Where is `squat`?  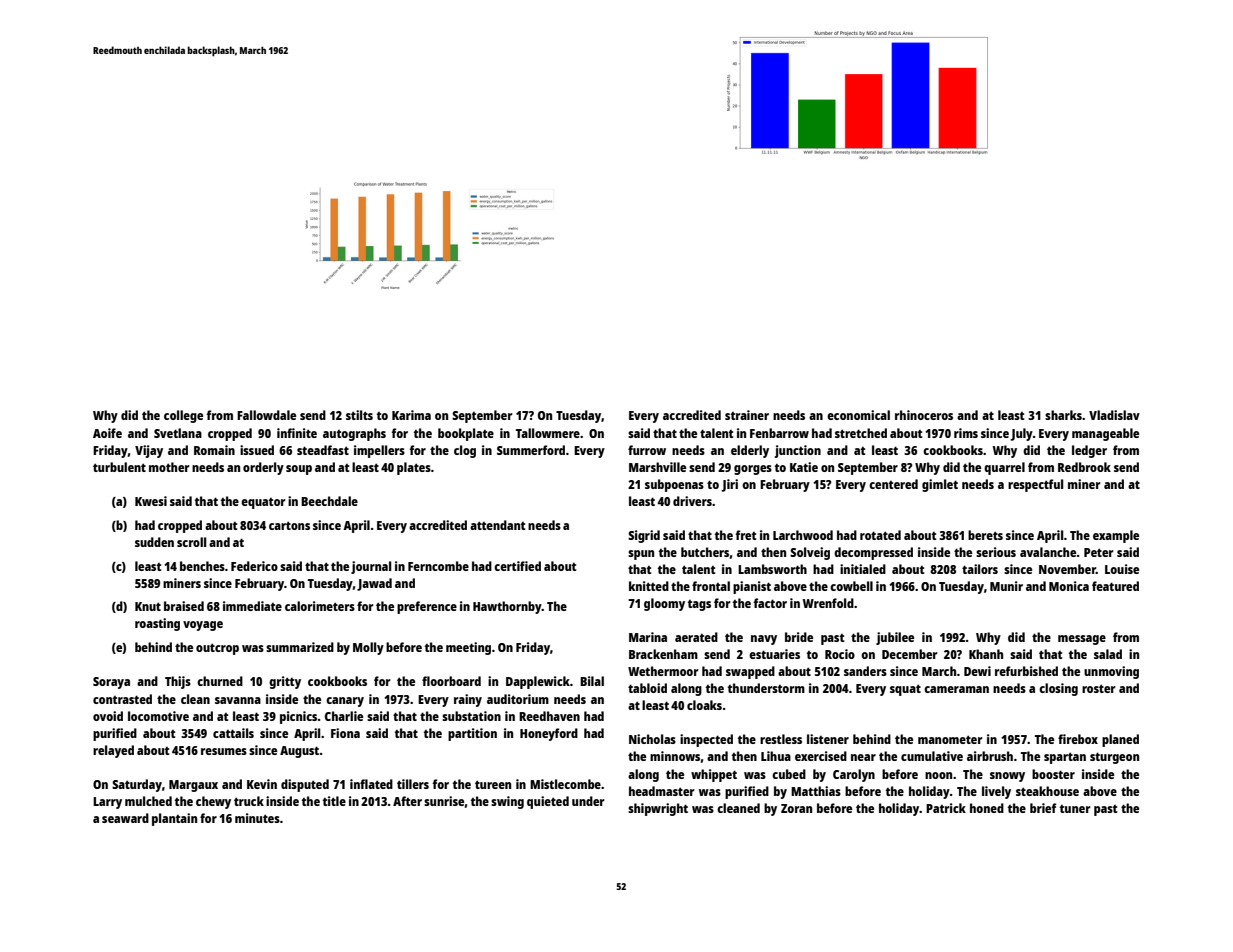 squat is located at coordinates (905, 690).
